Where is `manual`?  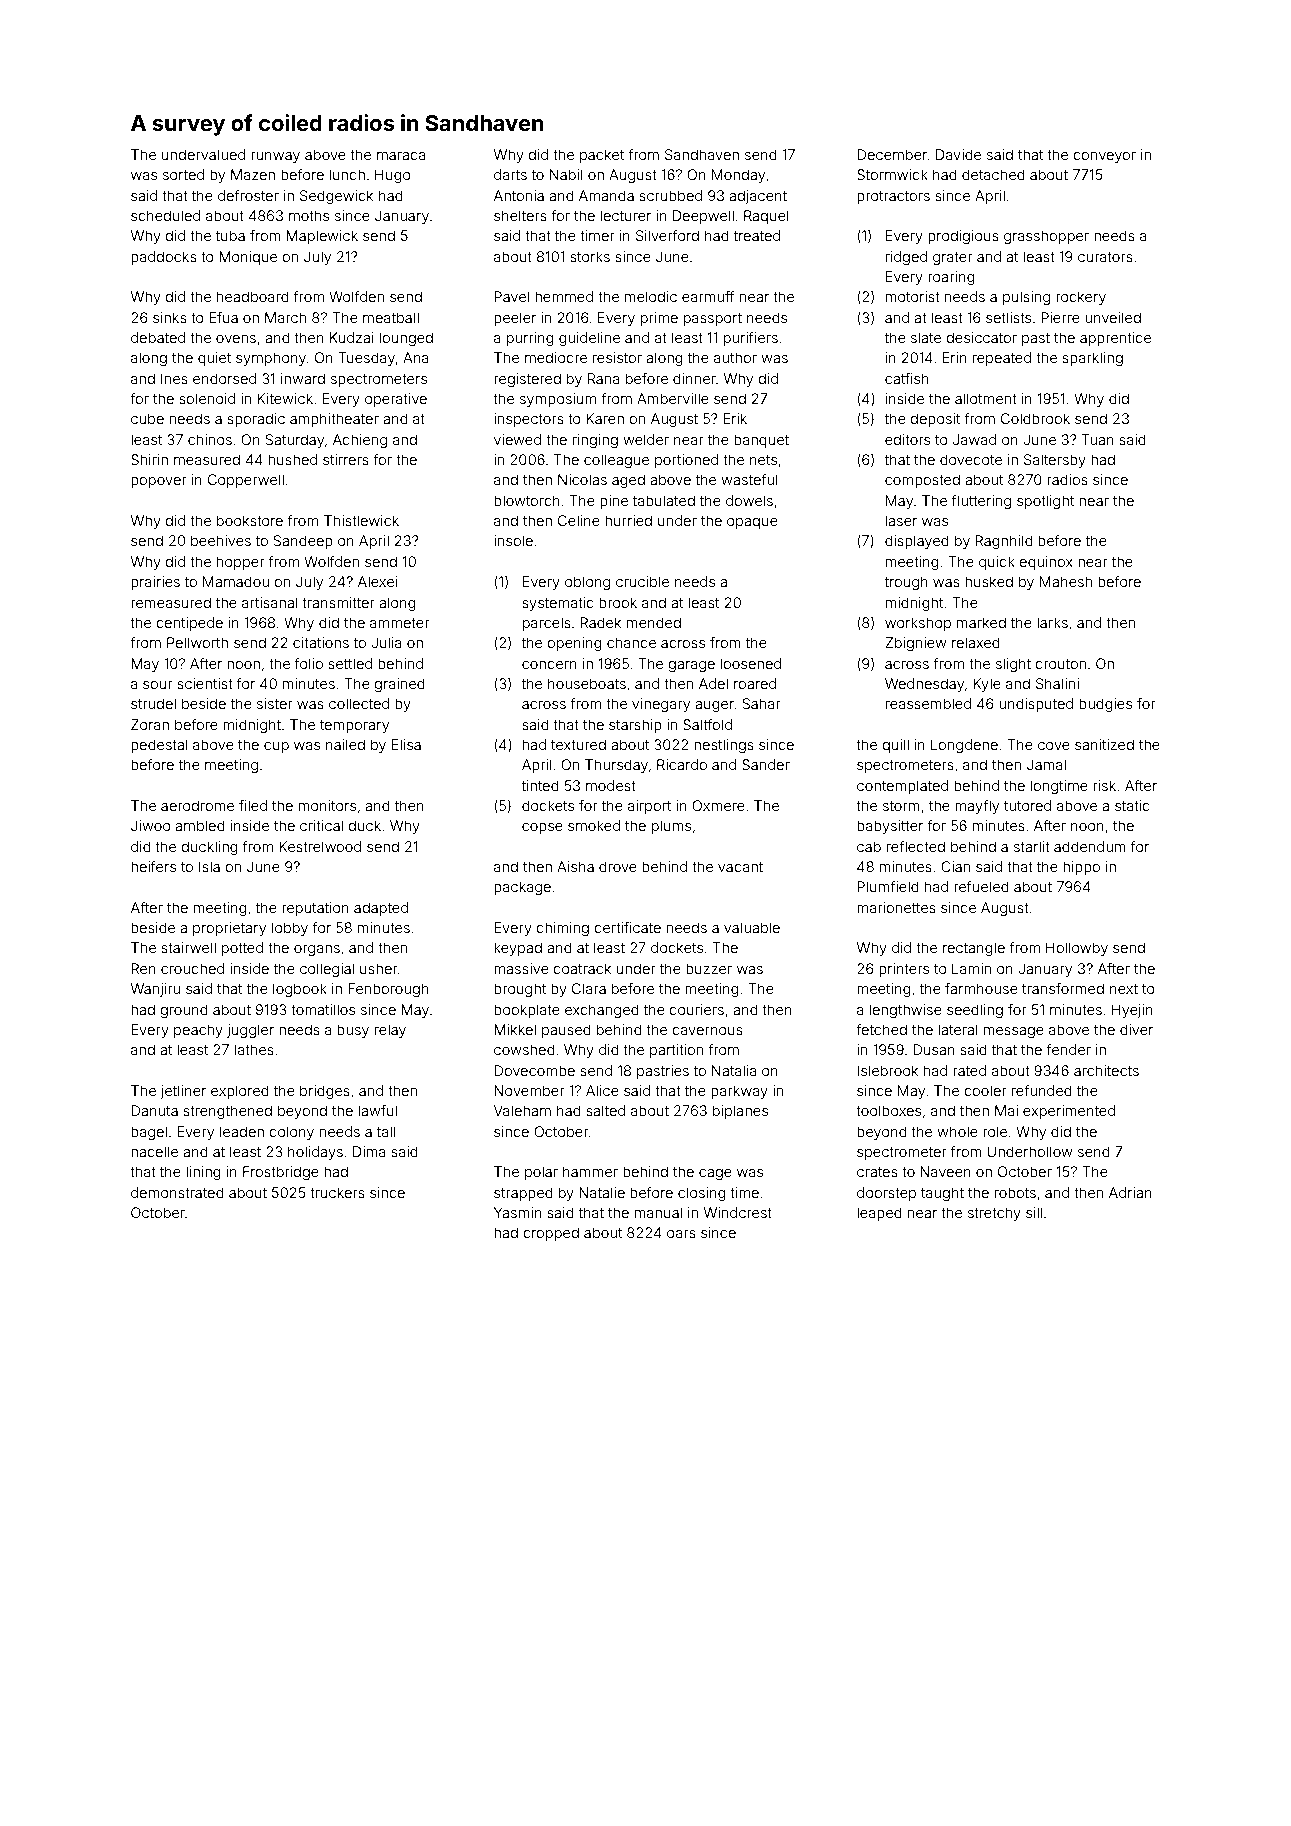
manual is located at coordinates (658, 1212).
